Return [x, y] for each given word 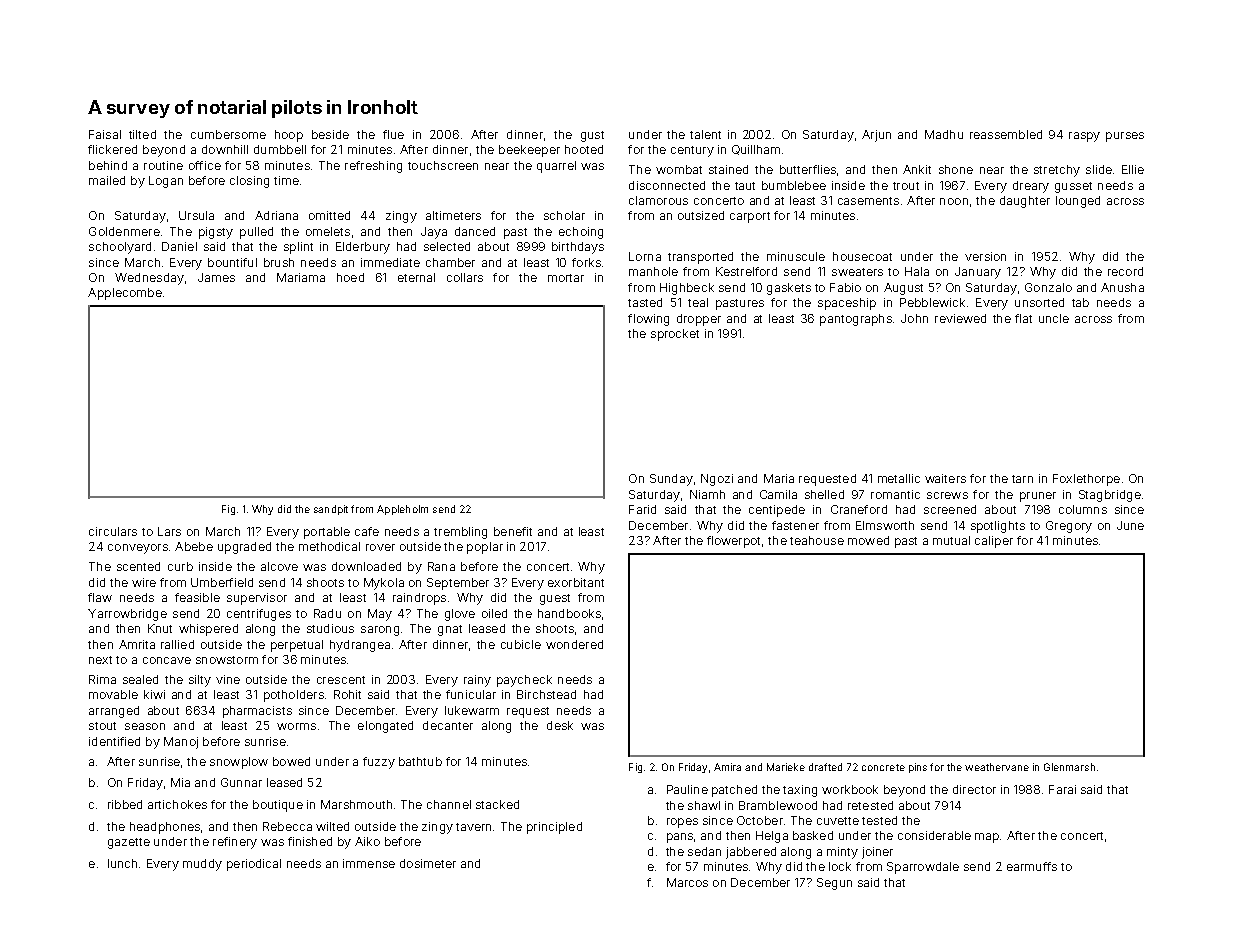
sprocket [675, 335]
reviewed [960, 318]
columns [1083, 509]
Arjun [876, 136]
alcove [279, 566]
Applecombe [125, 294]
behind [108, 165]
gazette [129, 843]
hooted [584, 149]
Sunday [671, 480]
